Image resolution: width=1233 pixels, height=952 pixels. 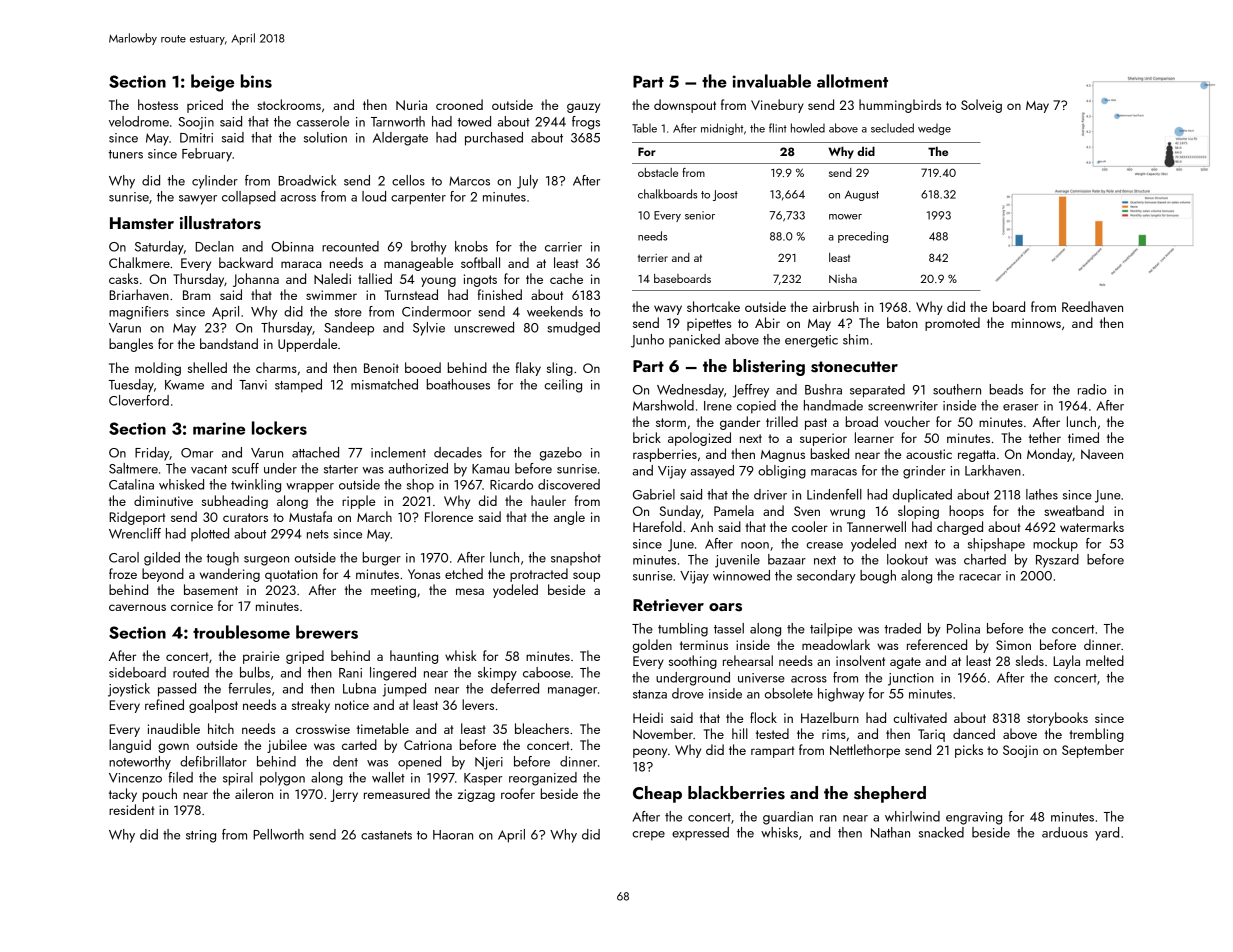 What do you see at coordinates (1074, 510) in the page?
I see `sweatband` at bounding box center [1074, 510].
